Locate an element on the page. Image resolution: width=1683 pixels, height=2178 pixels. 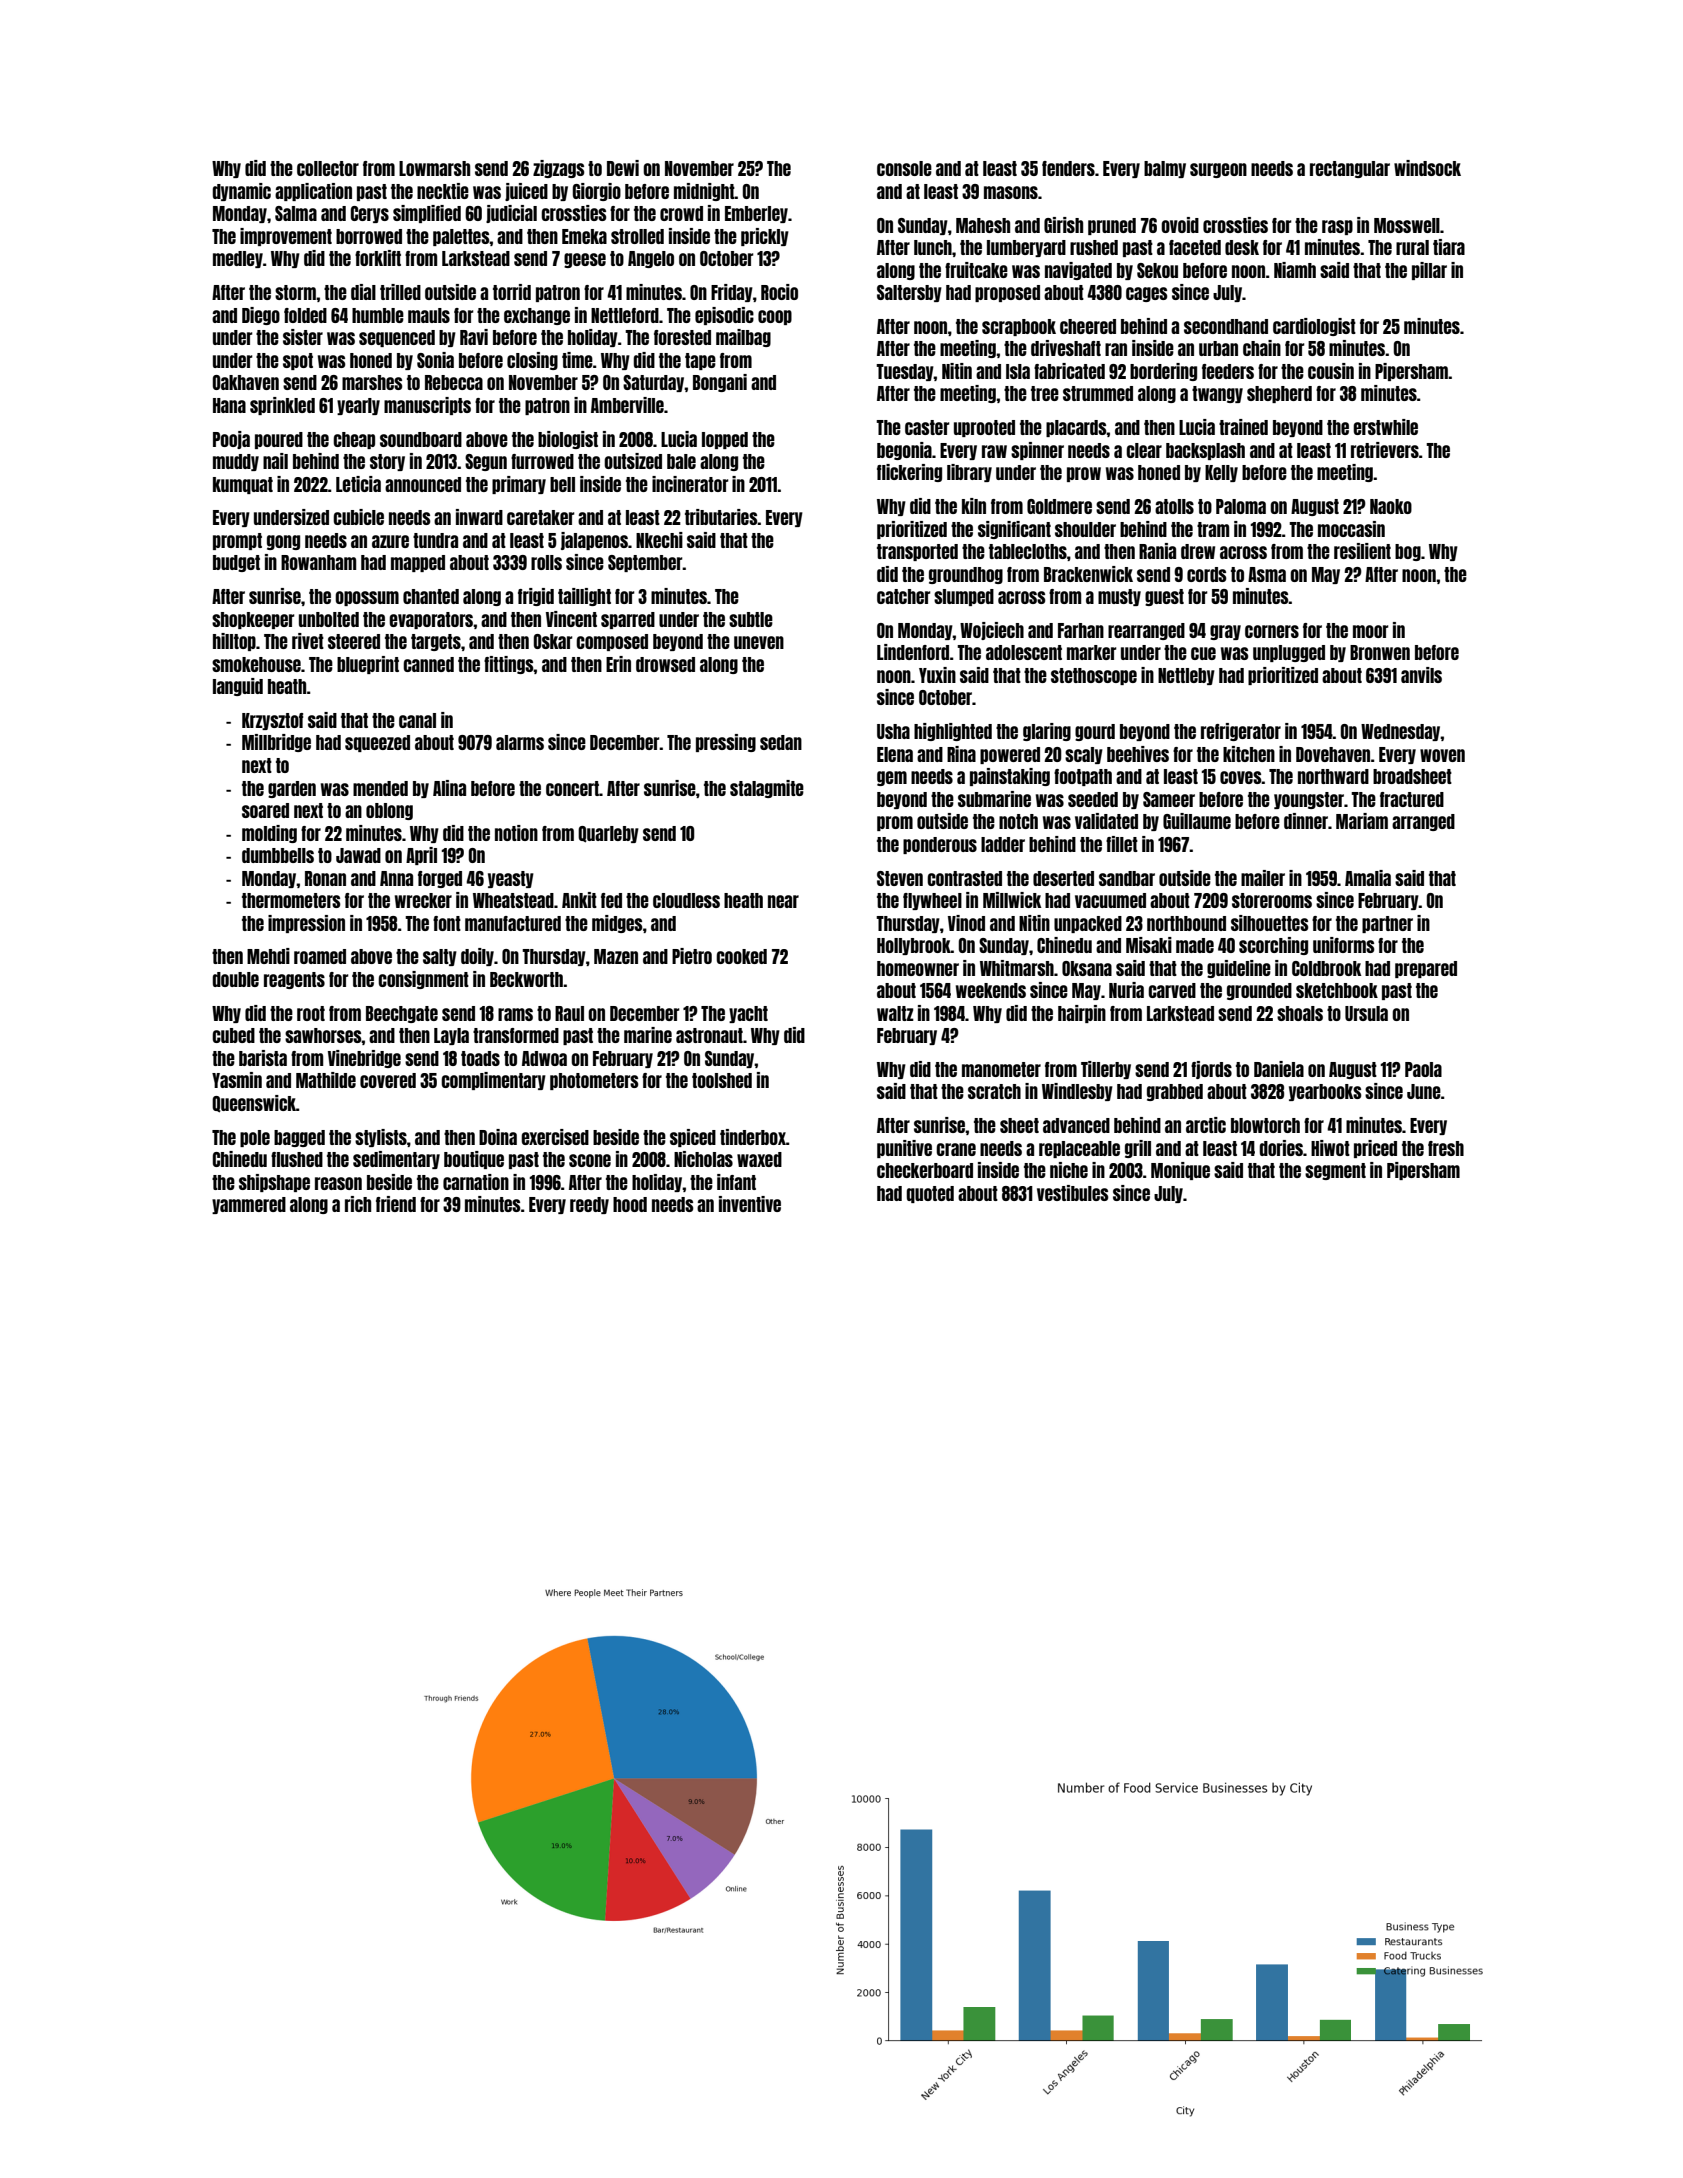
tablecloths is located at coordinates (1028, 551).
